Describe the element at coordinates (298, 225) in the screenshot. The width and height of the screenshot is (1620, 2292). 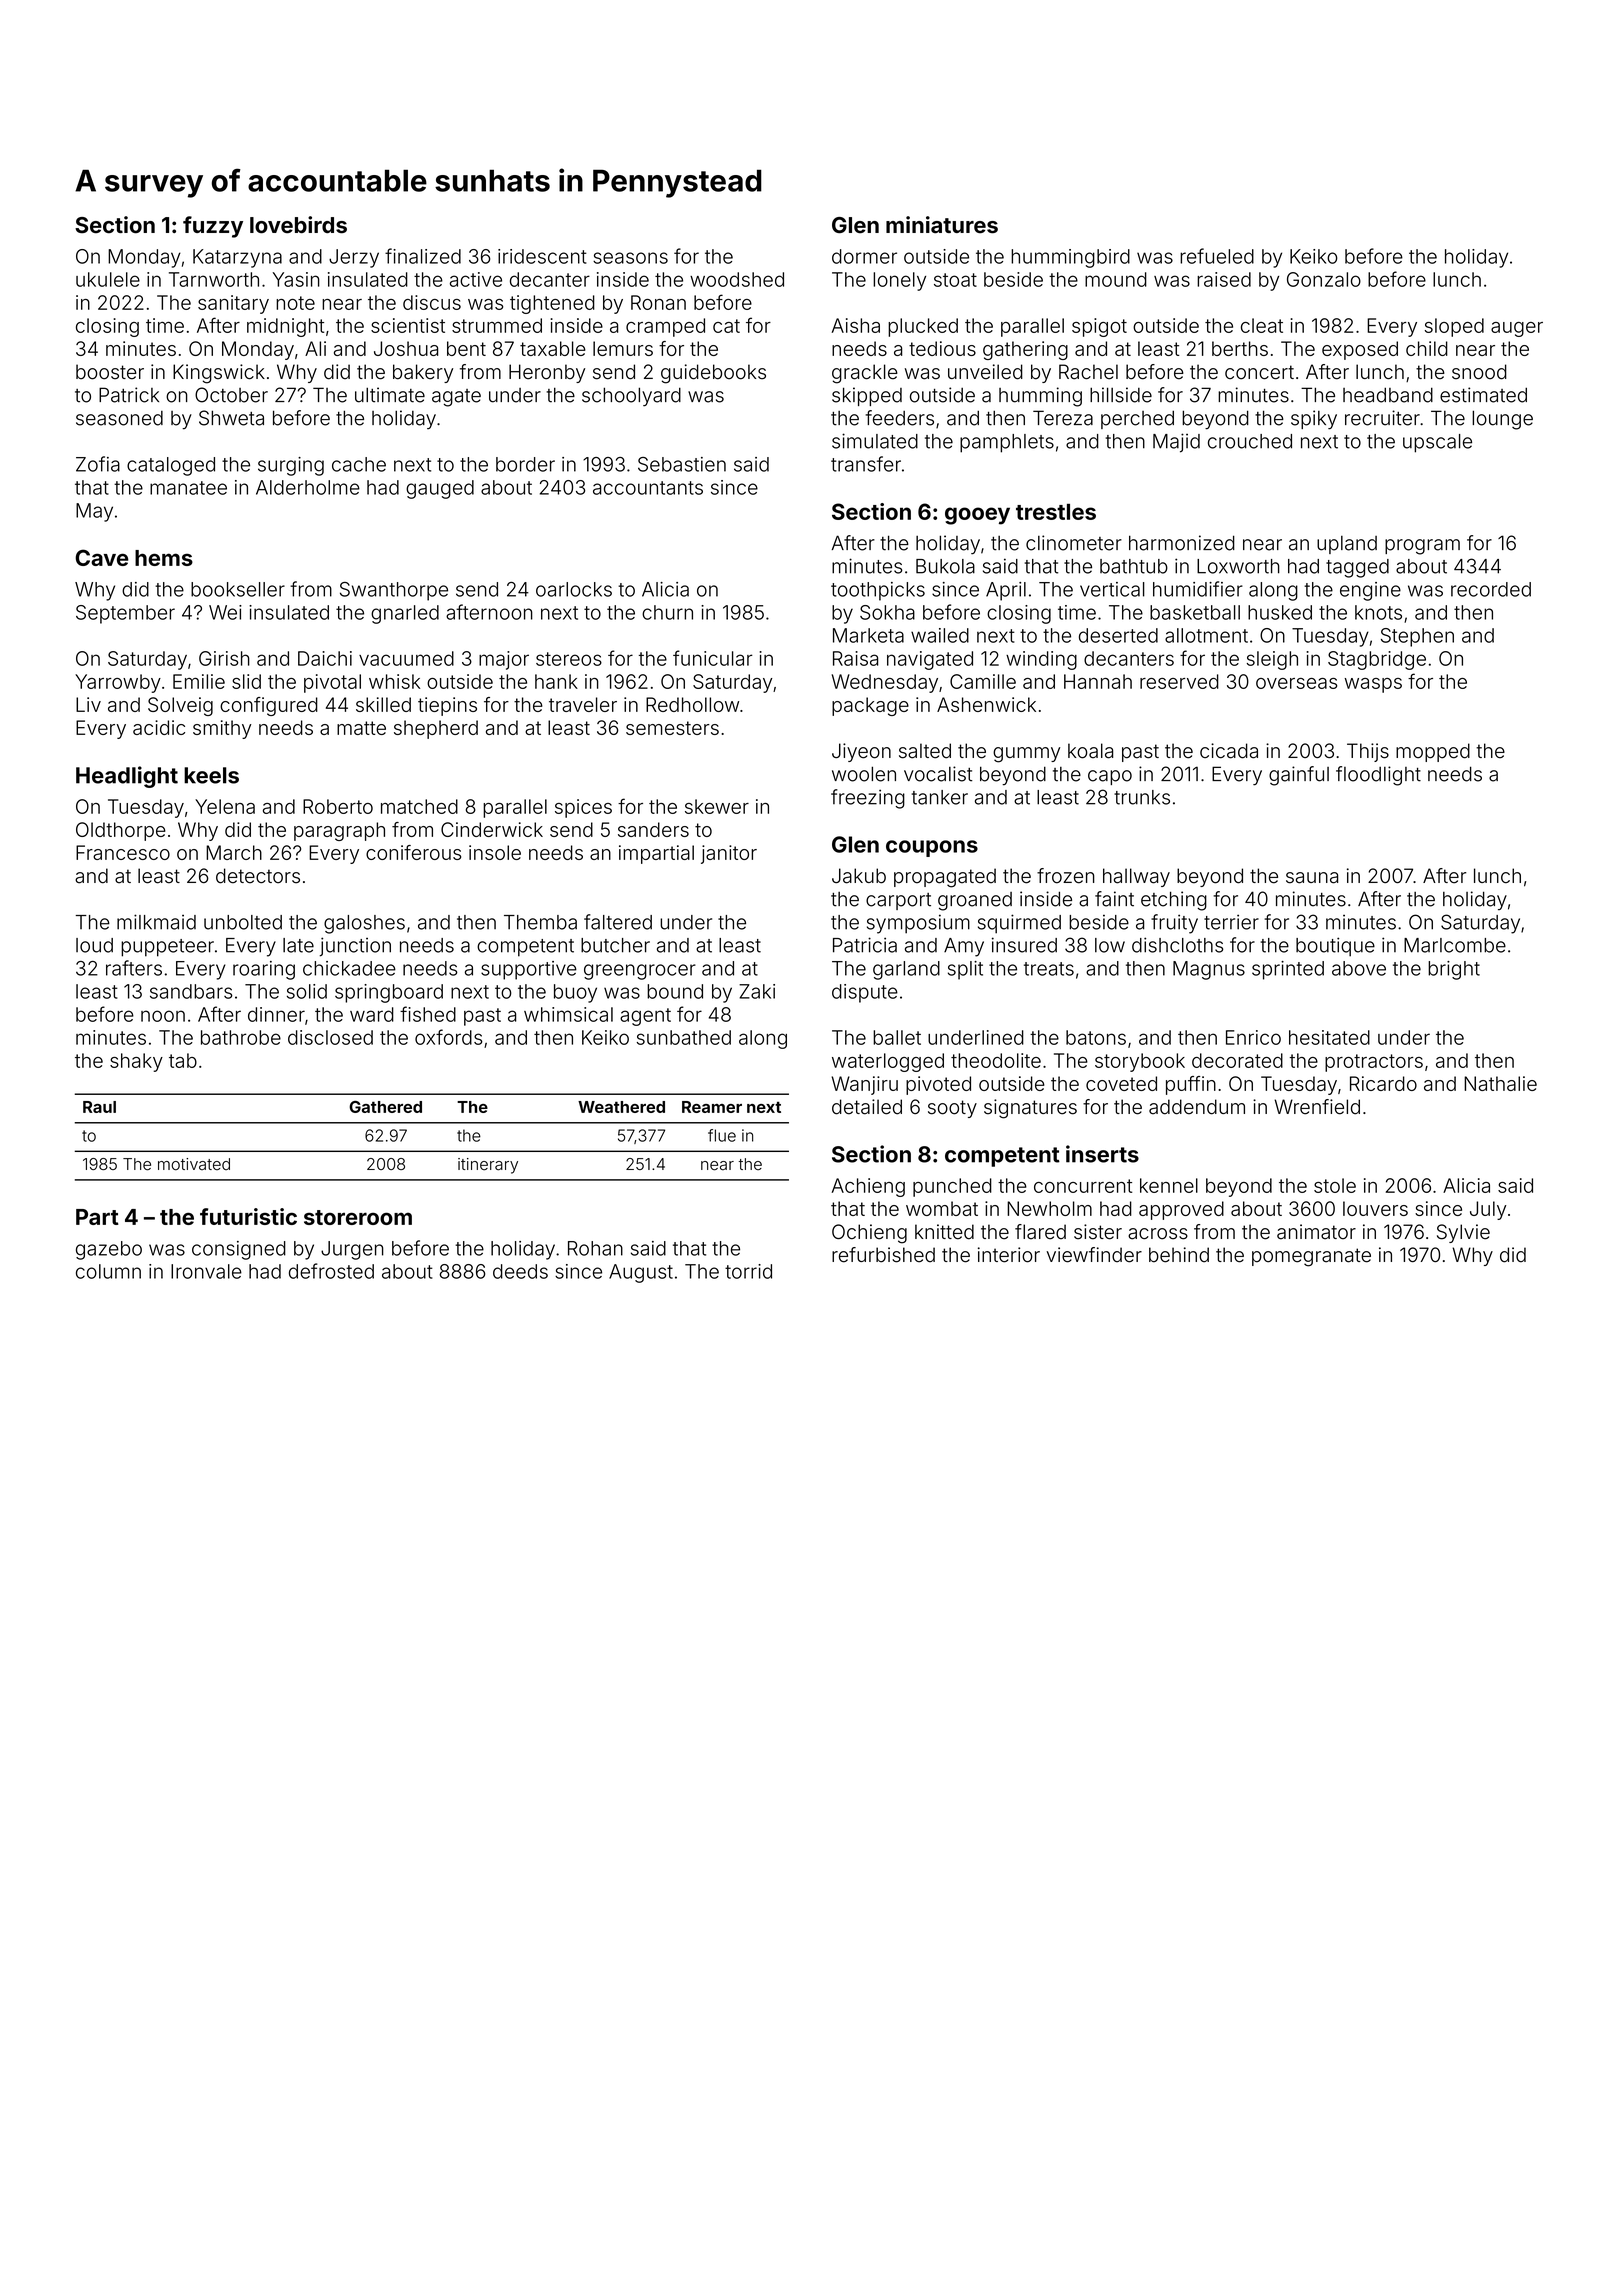
I see `lovebirds` at that location.
